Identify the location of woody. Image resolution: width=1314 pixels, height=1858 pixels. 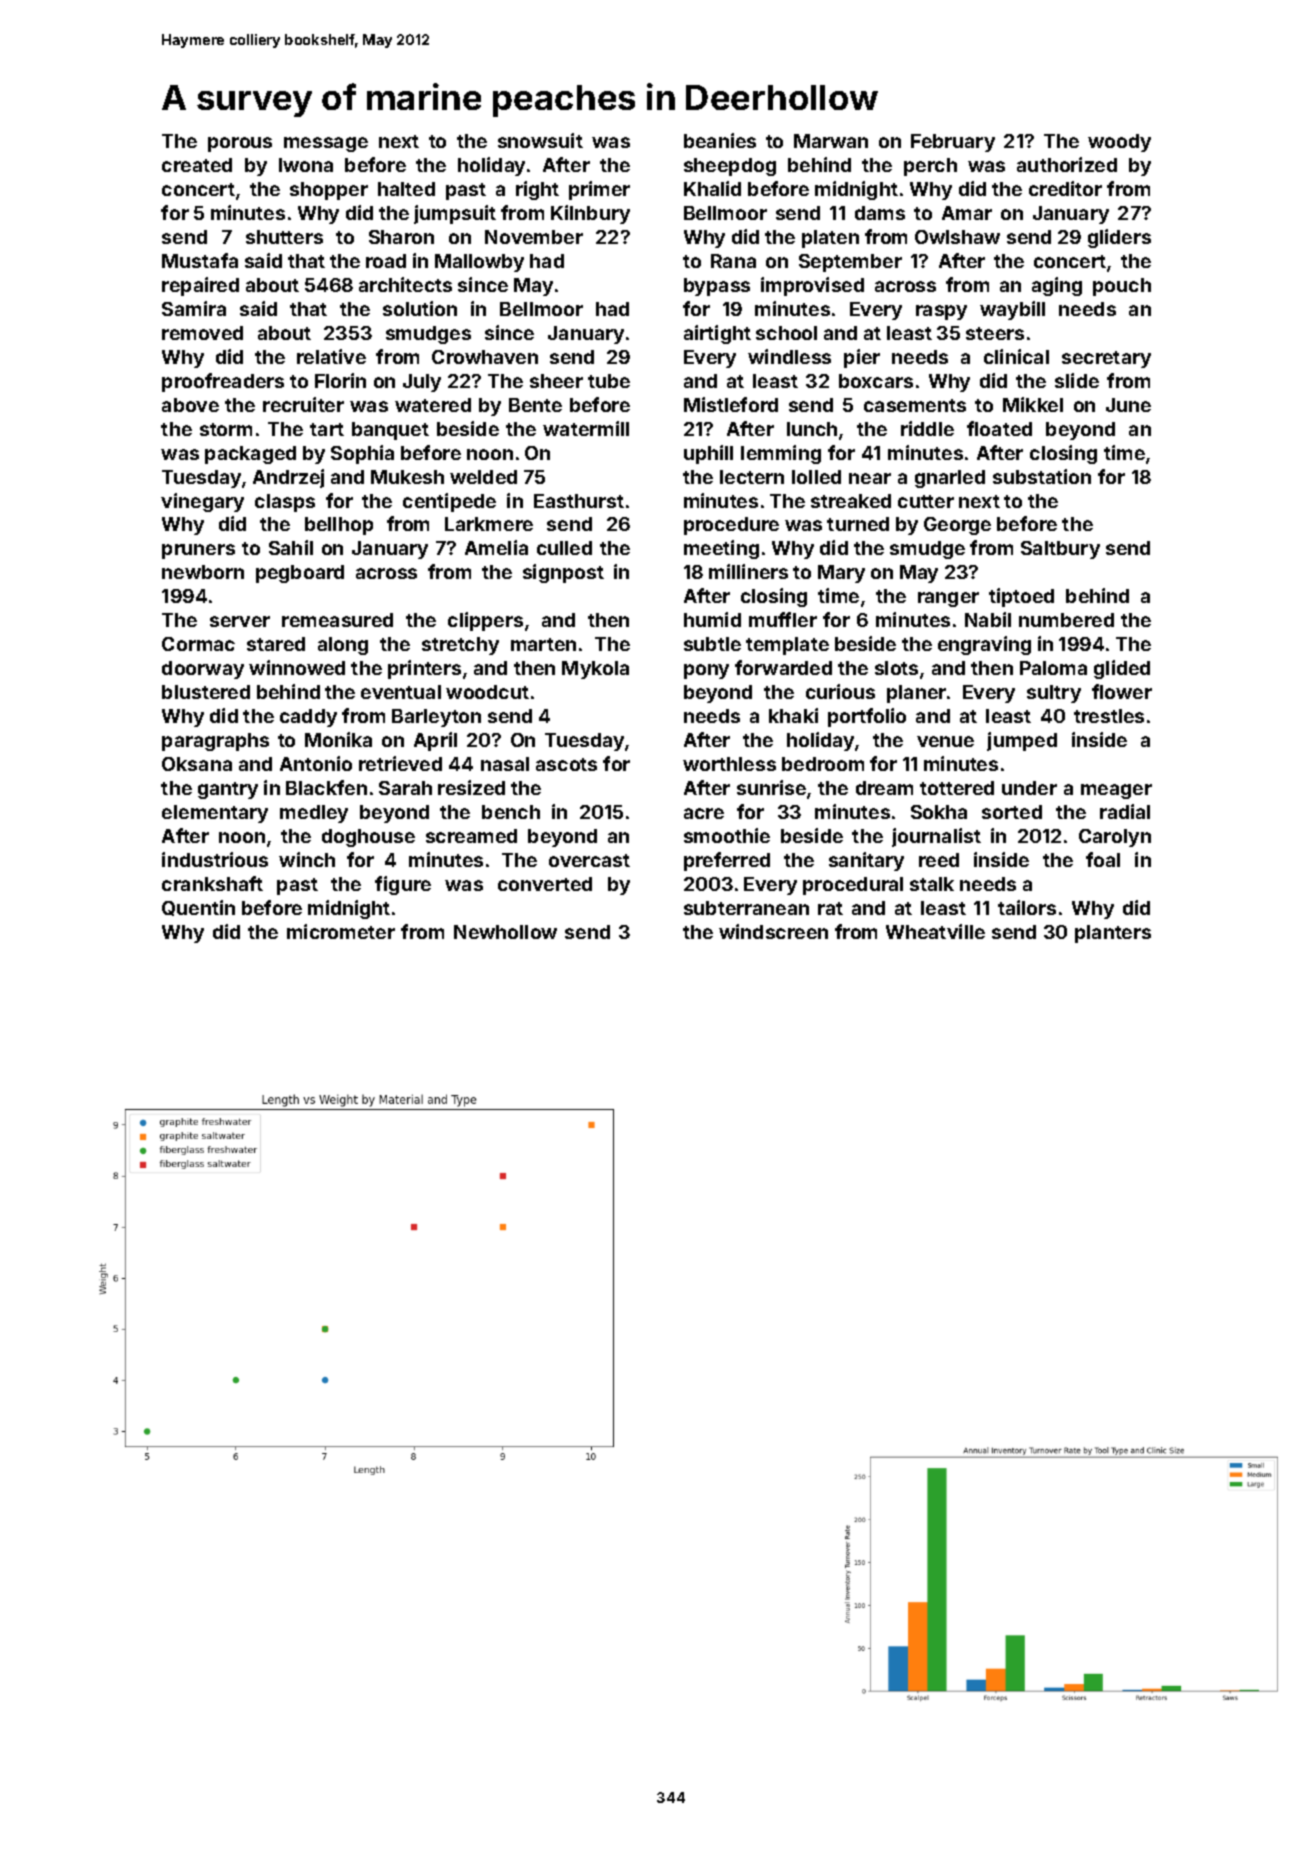
(1119, 143).
